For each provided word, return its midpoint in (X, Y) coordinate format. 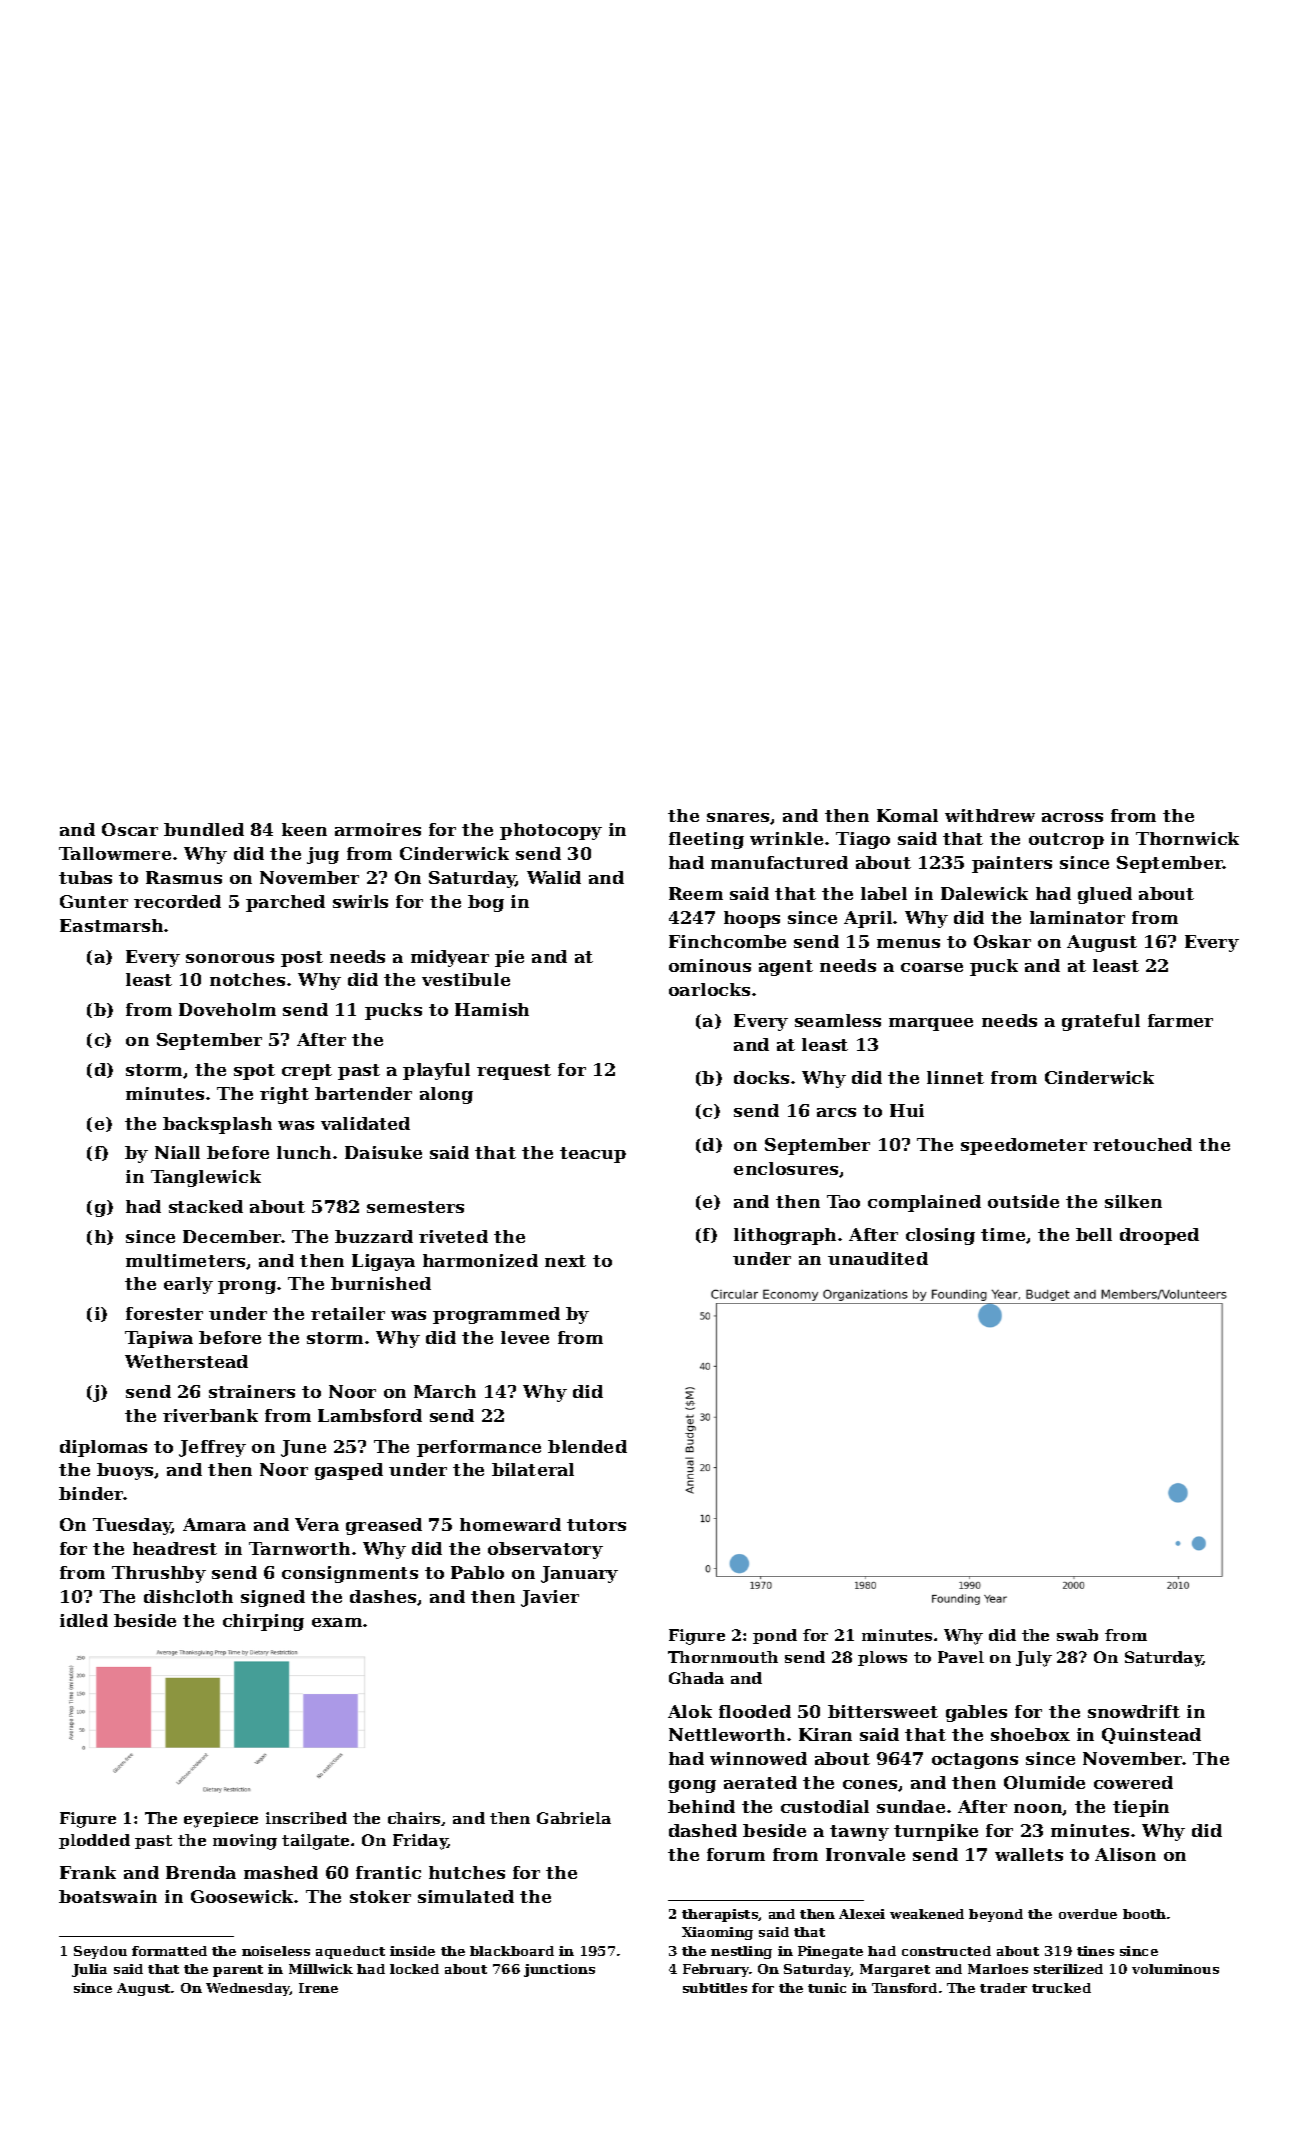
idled (84, 1620)
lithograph (785, 1236)
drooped (1159, 1236)
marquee (931, 1024)
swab (1077, 1635)
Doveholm (227, 1009)
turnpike (936, 1832)
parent (238, 1971)
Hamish (492, 1009)
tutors (596, 1525)
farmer (1180, 1020)
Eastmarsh (111, 925)
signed (273, 1598)
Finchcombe (727, 941)
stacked (206, 1206)
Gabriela (574, 1818)
